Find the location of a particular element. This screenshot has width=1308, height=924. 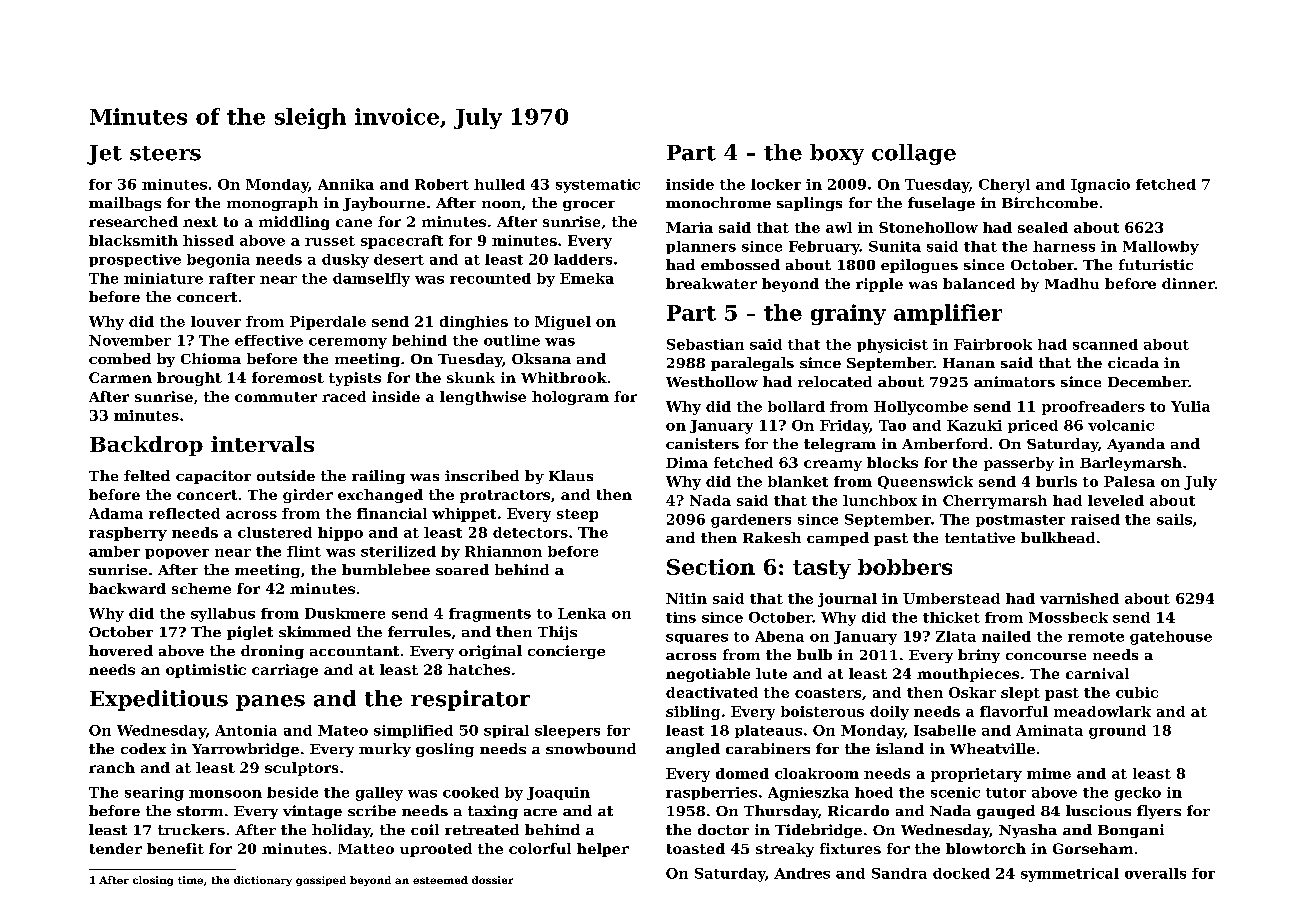

whippet is located at coordinates (464, 515).
